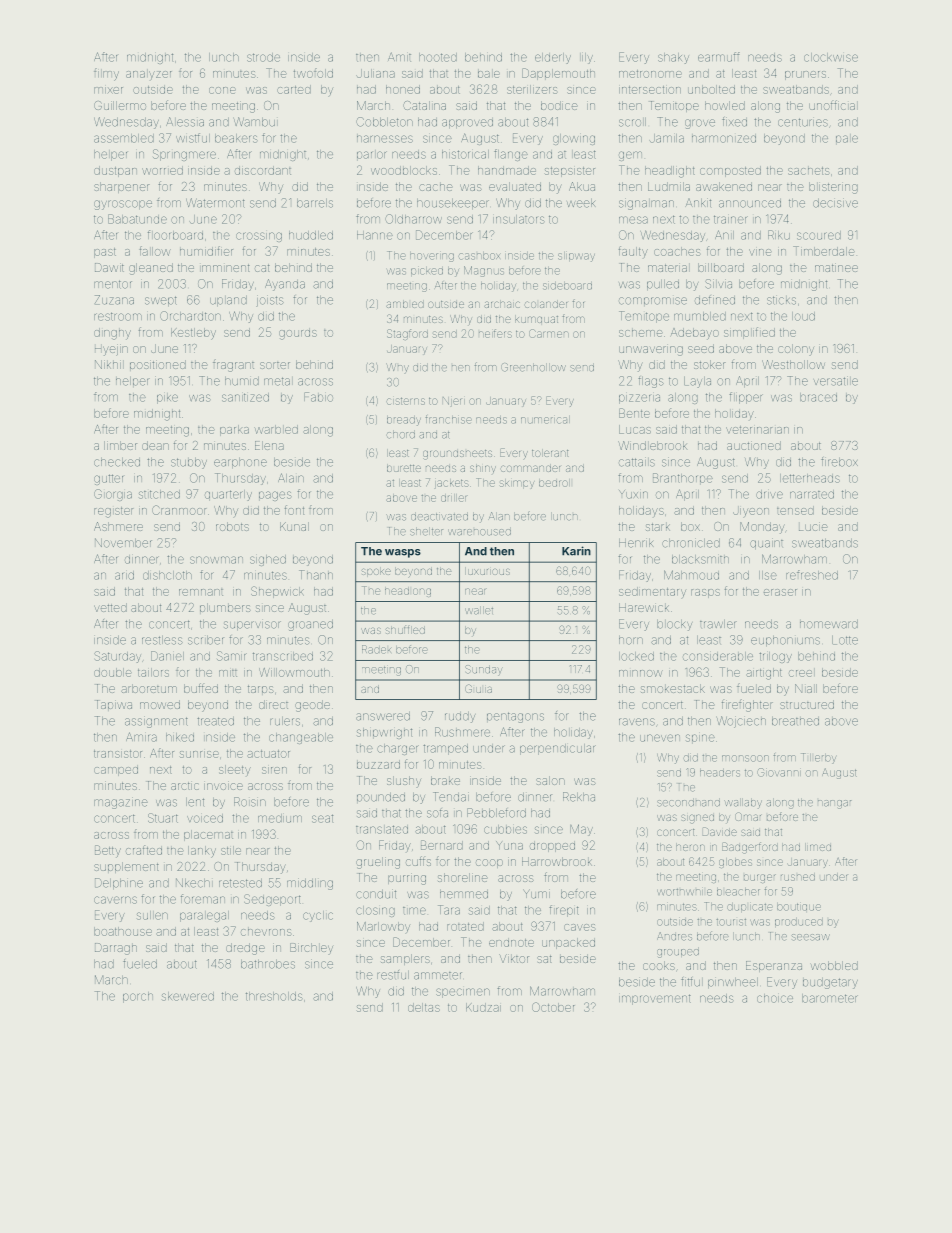 The image size is (952, 1233). I want to click on paralegal, so click(204, 916).
